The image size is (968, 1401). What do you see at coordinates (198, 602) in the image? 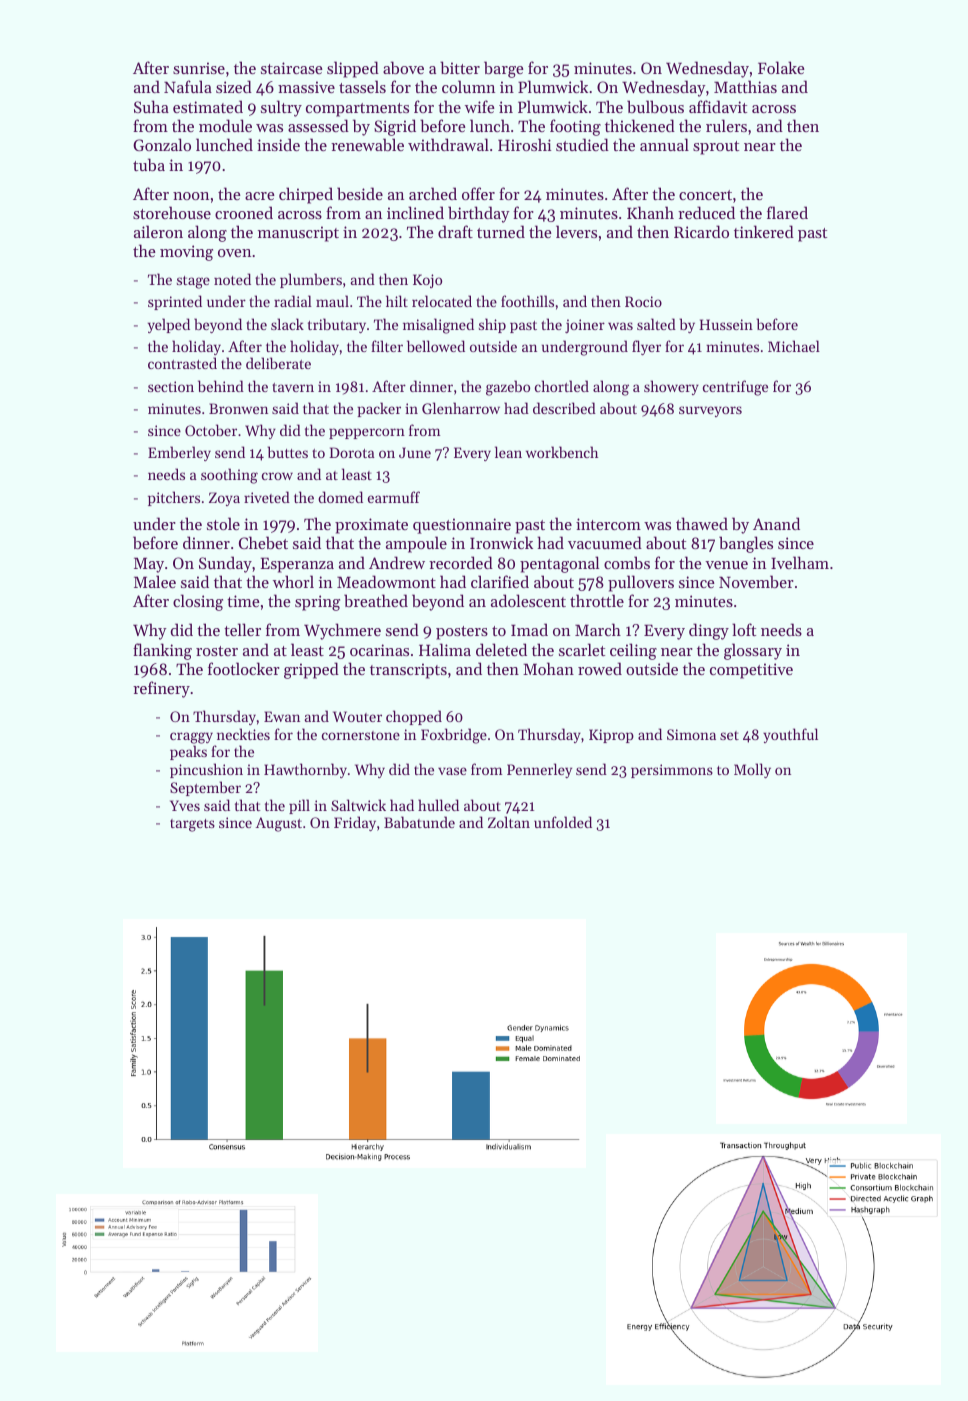
I see `closing` at bounding box center [198, 602].
